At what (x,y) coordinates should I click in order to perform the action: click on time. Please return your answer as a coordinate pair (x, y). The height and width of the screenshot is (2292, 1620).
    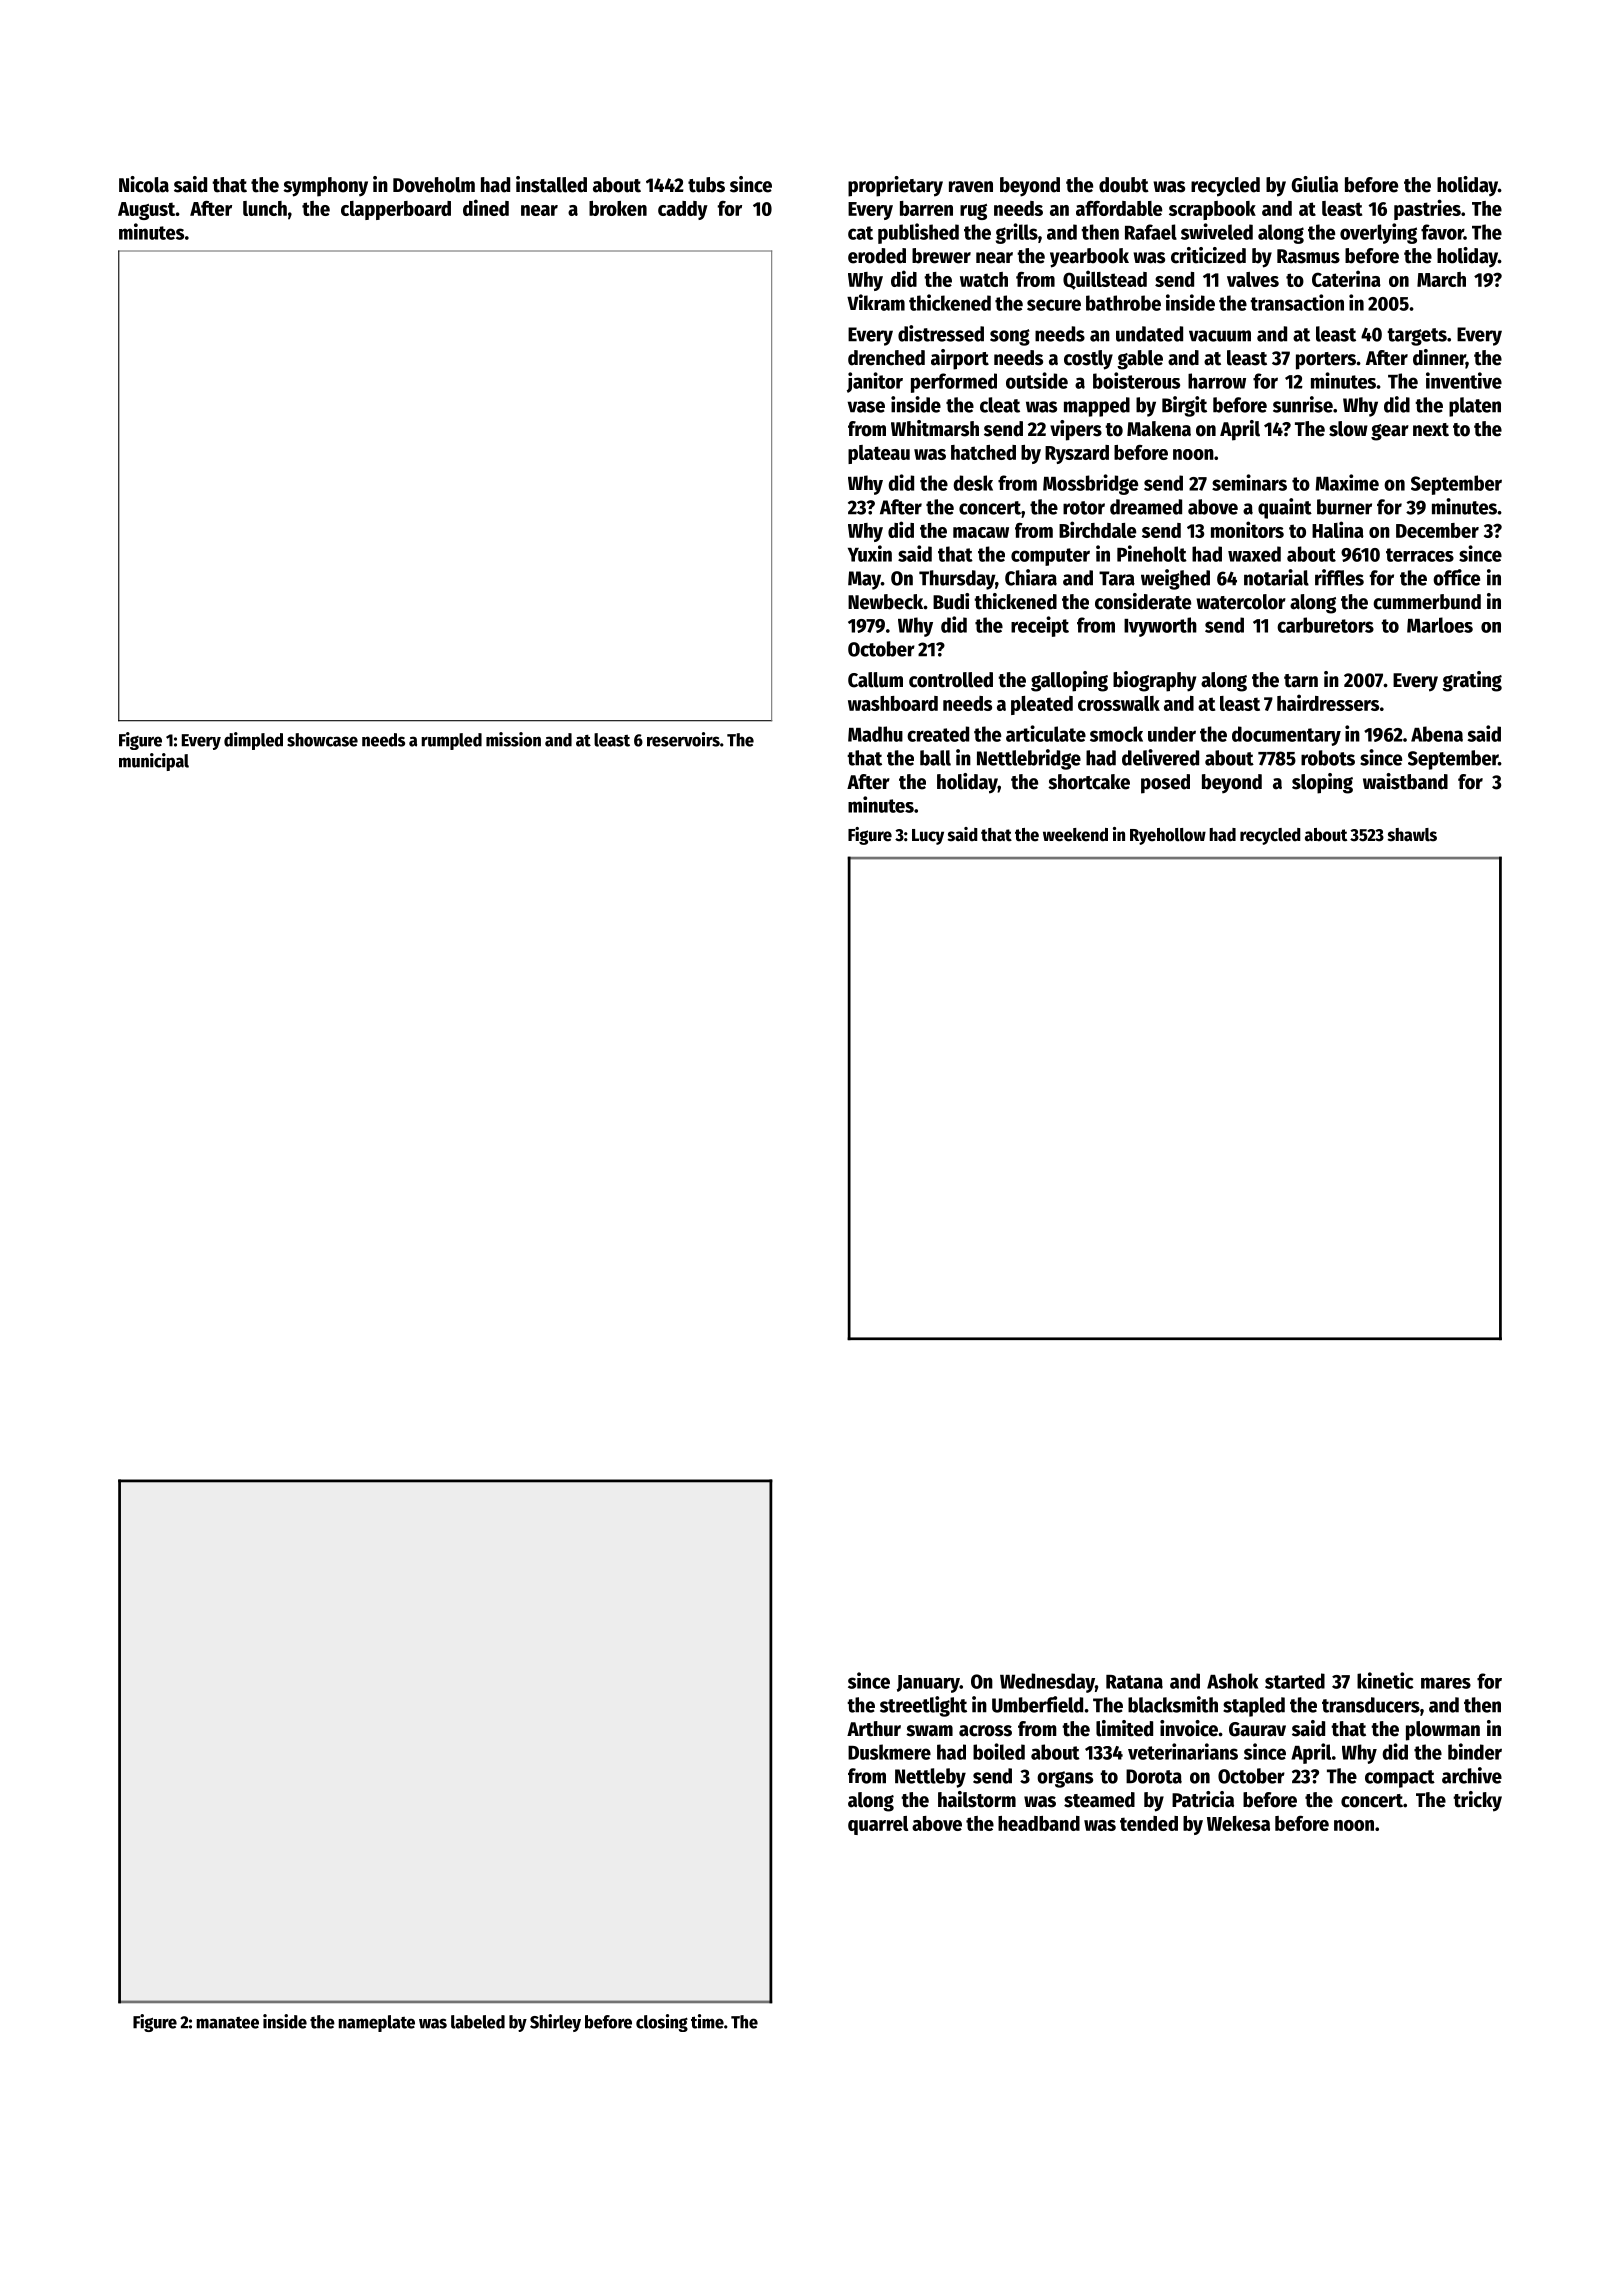
    Looking at the image, I should click on (707, 2021).
